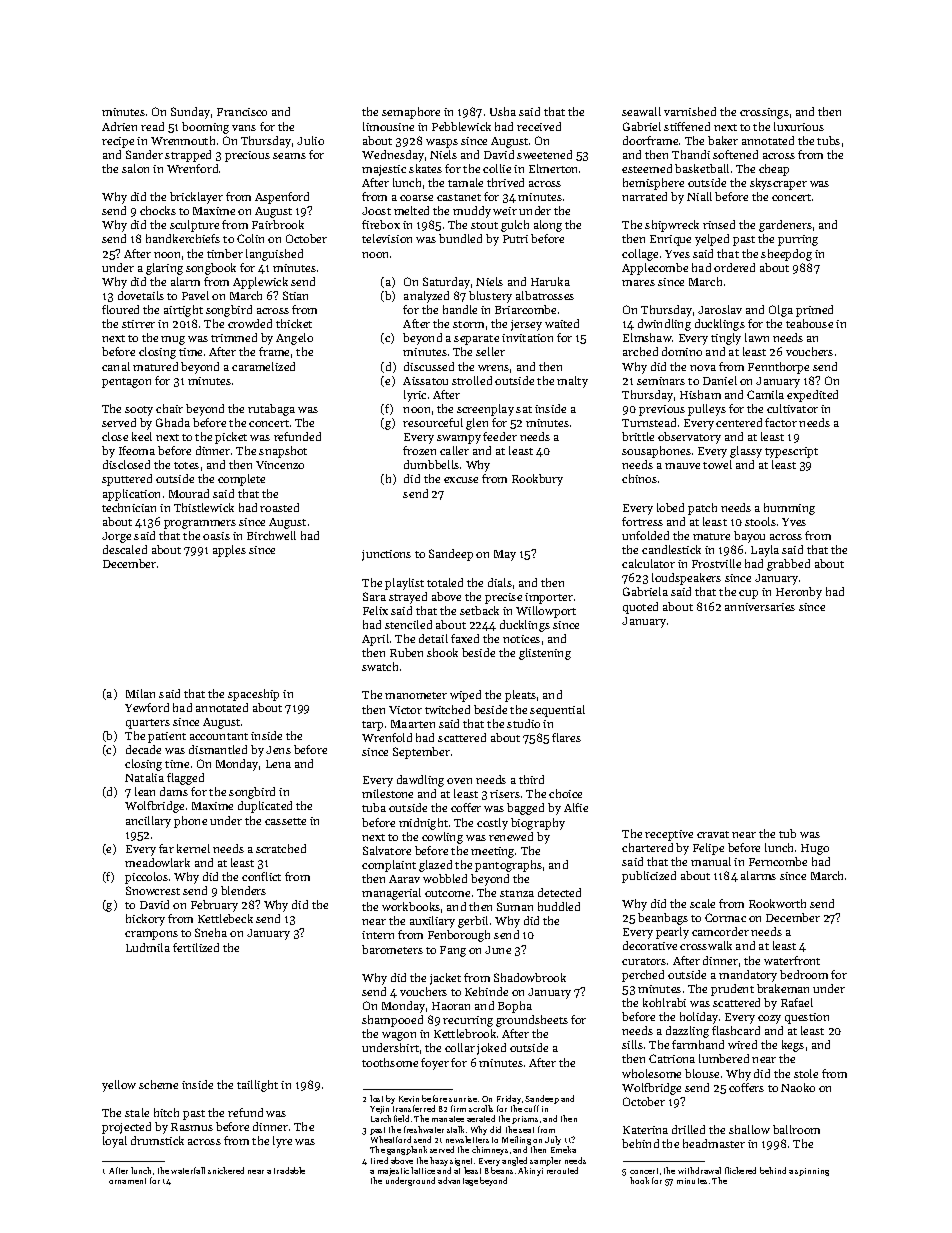 The height and width of the image is (1233, 952). What do you see at coordinates (135, 168) in the image?
I see `salon` at bounding box center [135, 168].
